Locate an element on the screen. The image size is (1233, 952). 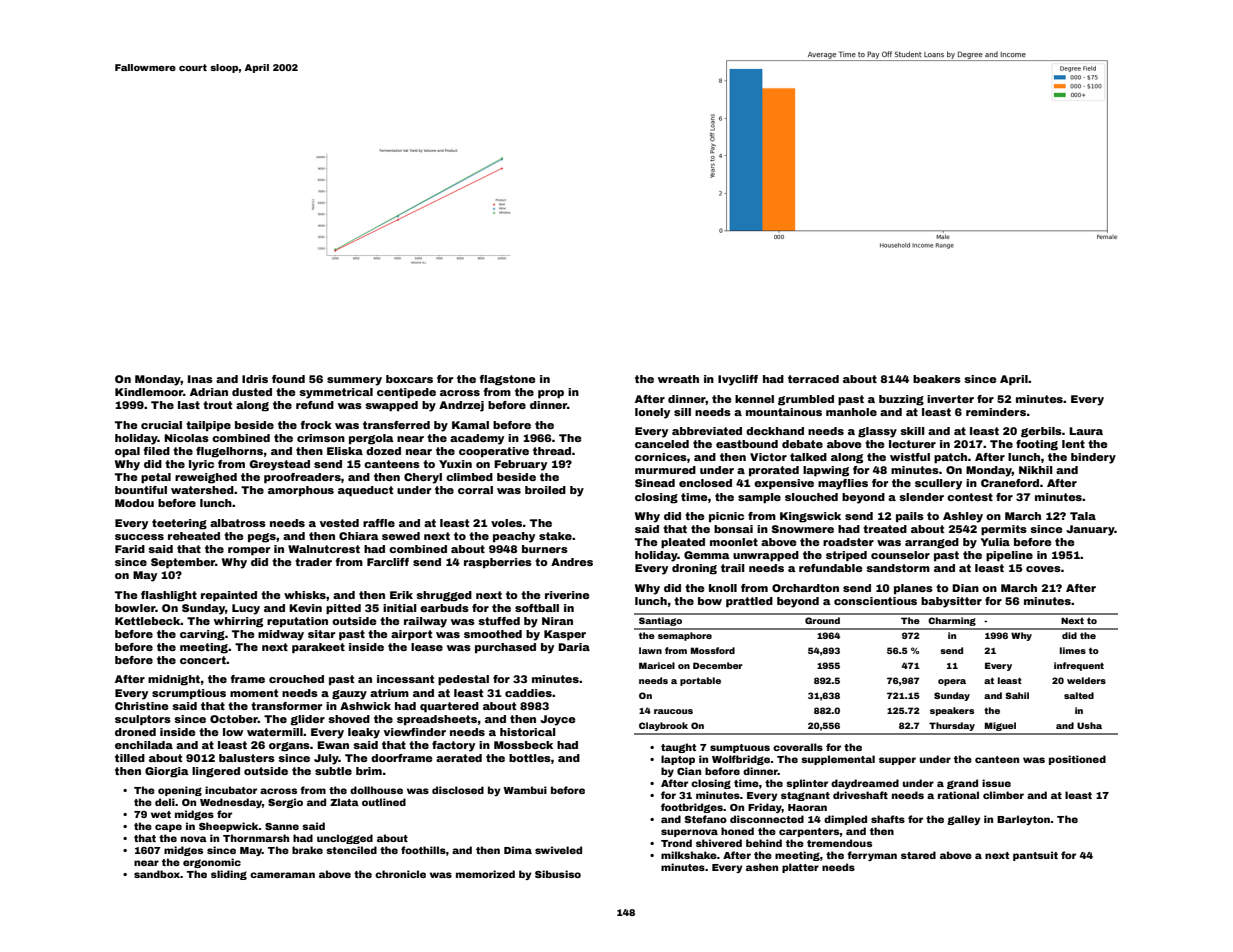
cameraman is located at coordinates (282, 875).
